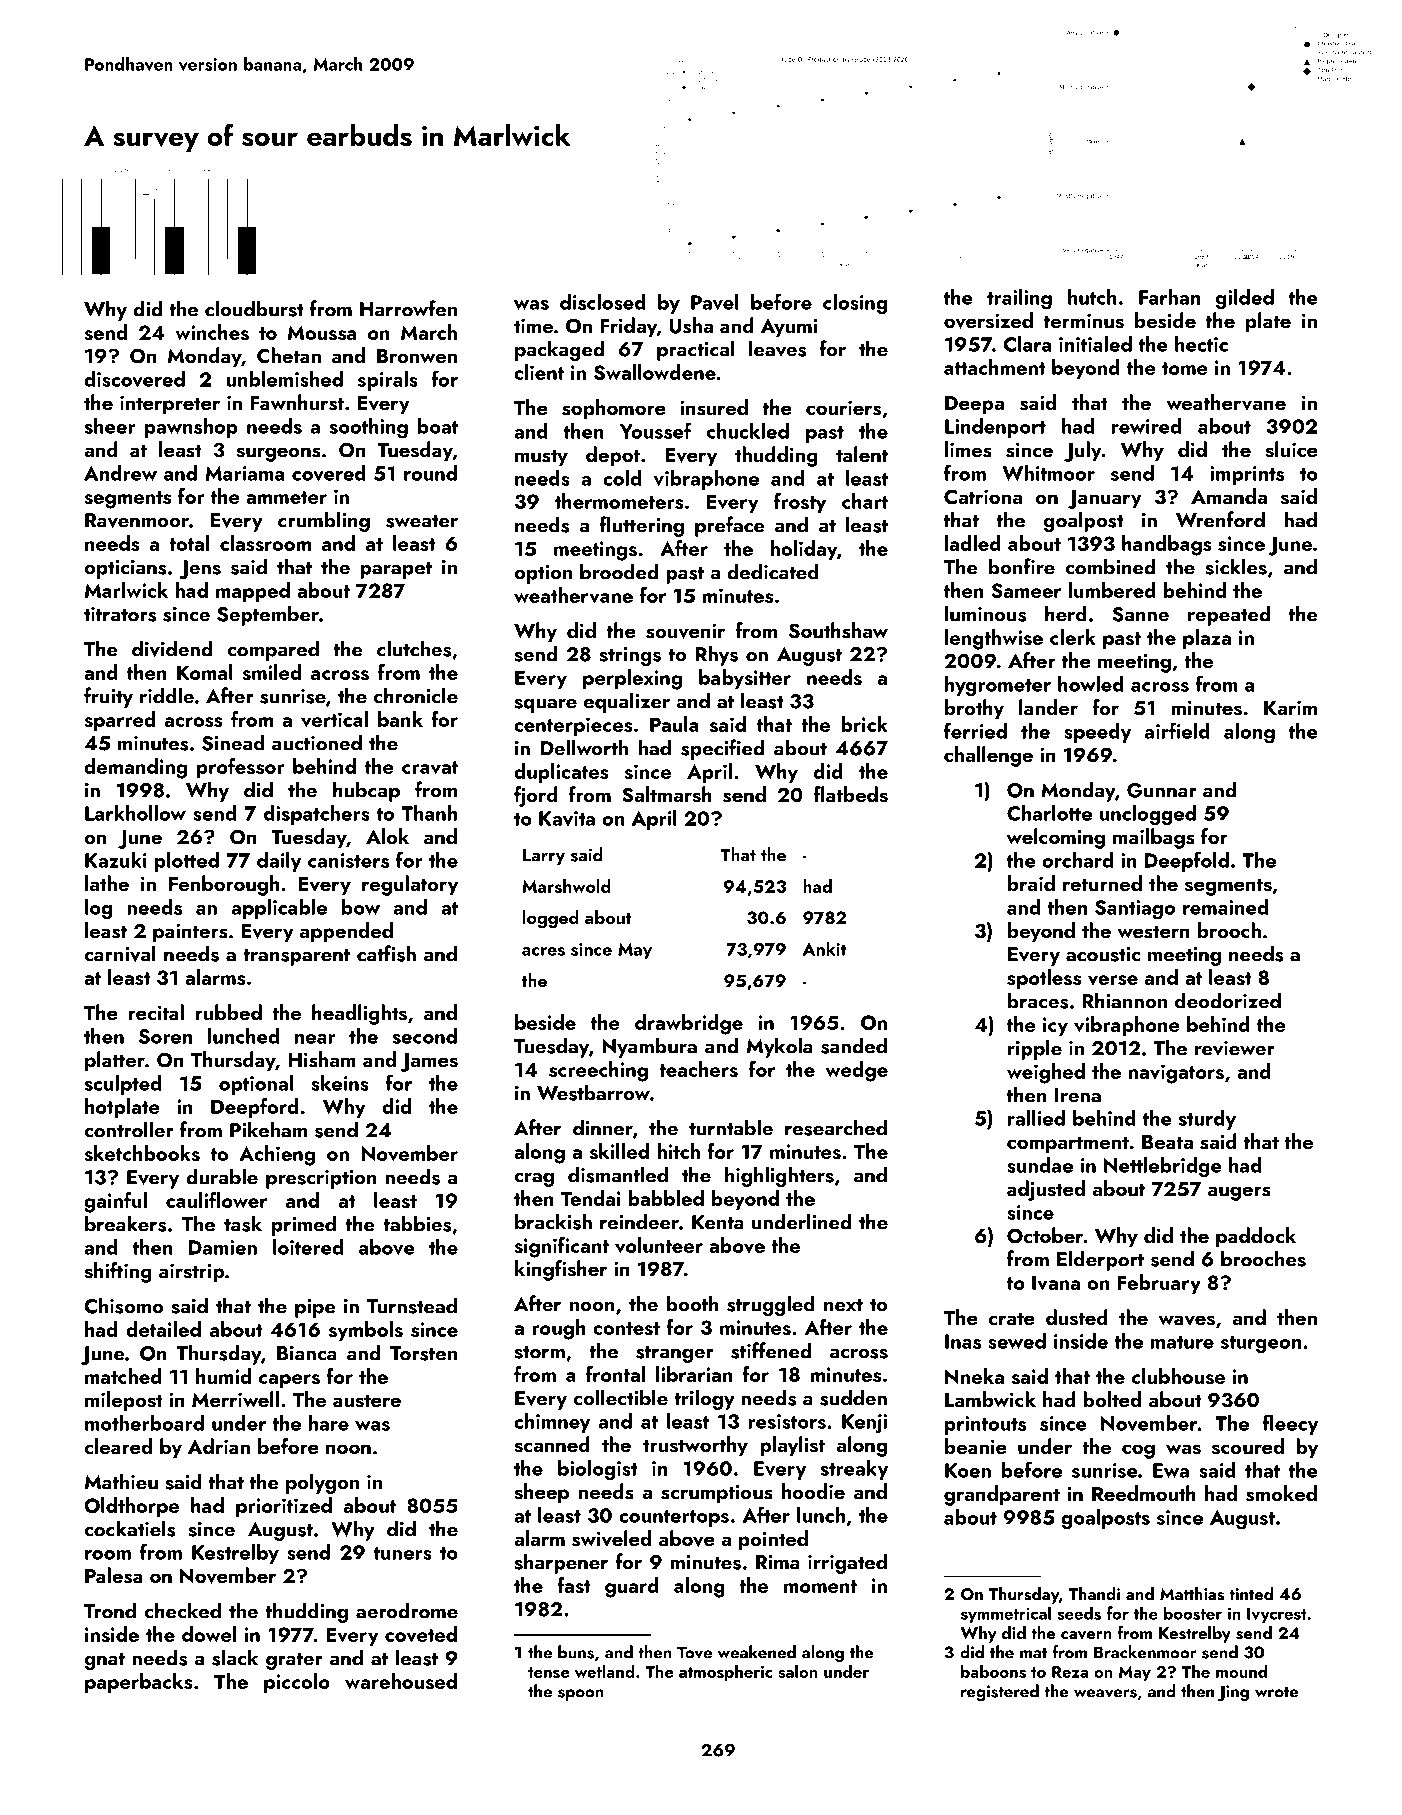 Image resolution: width=1402 pixels, height=1815 pixels. I want to click on Kenta, so click(718, 1222).
